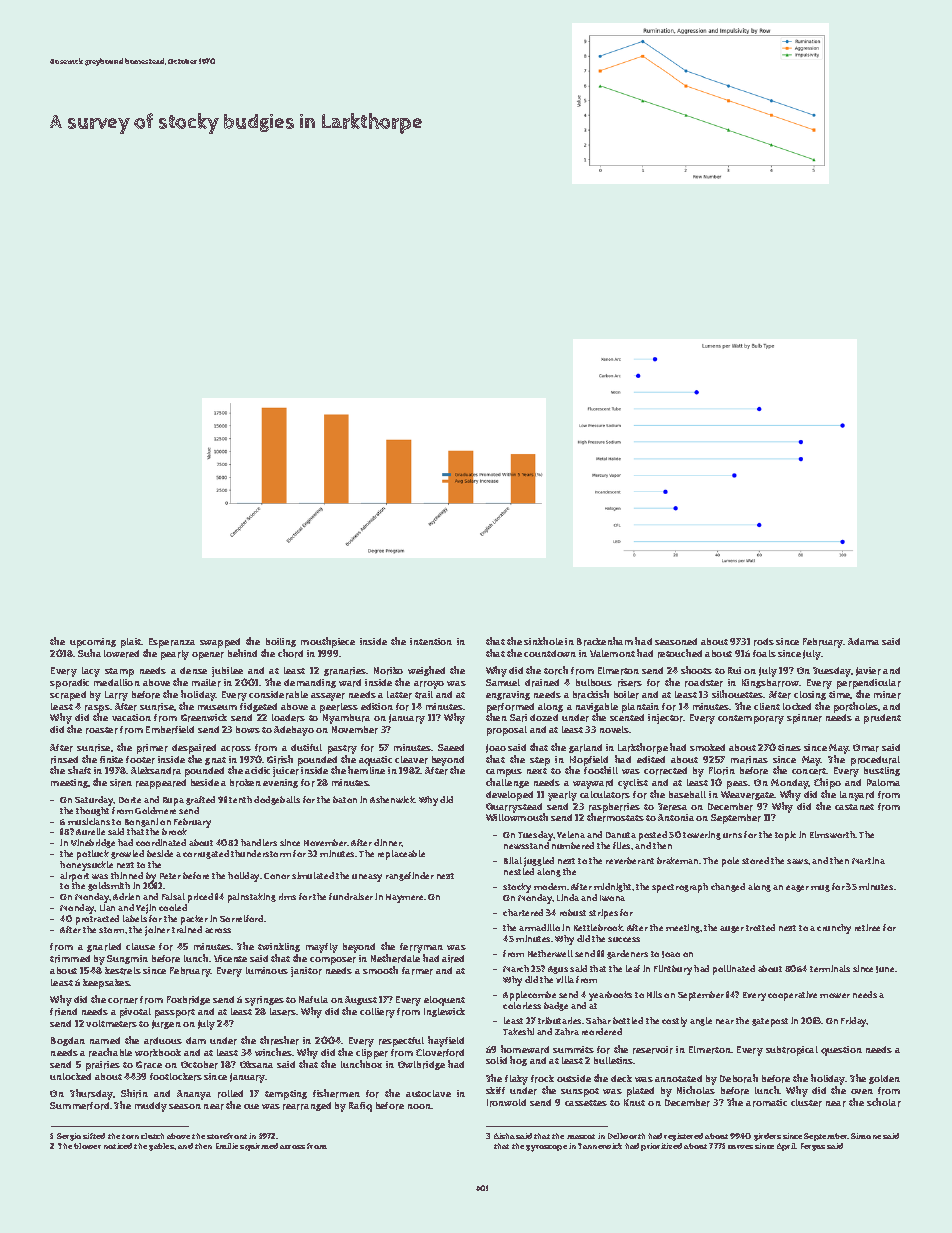 This screenshot has height=1233, width=952. I want to click on footlockers, so click(176, 1077).
